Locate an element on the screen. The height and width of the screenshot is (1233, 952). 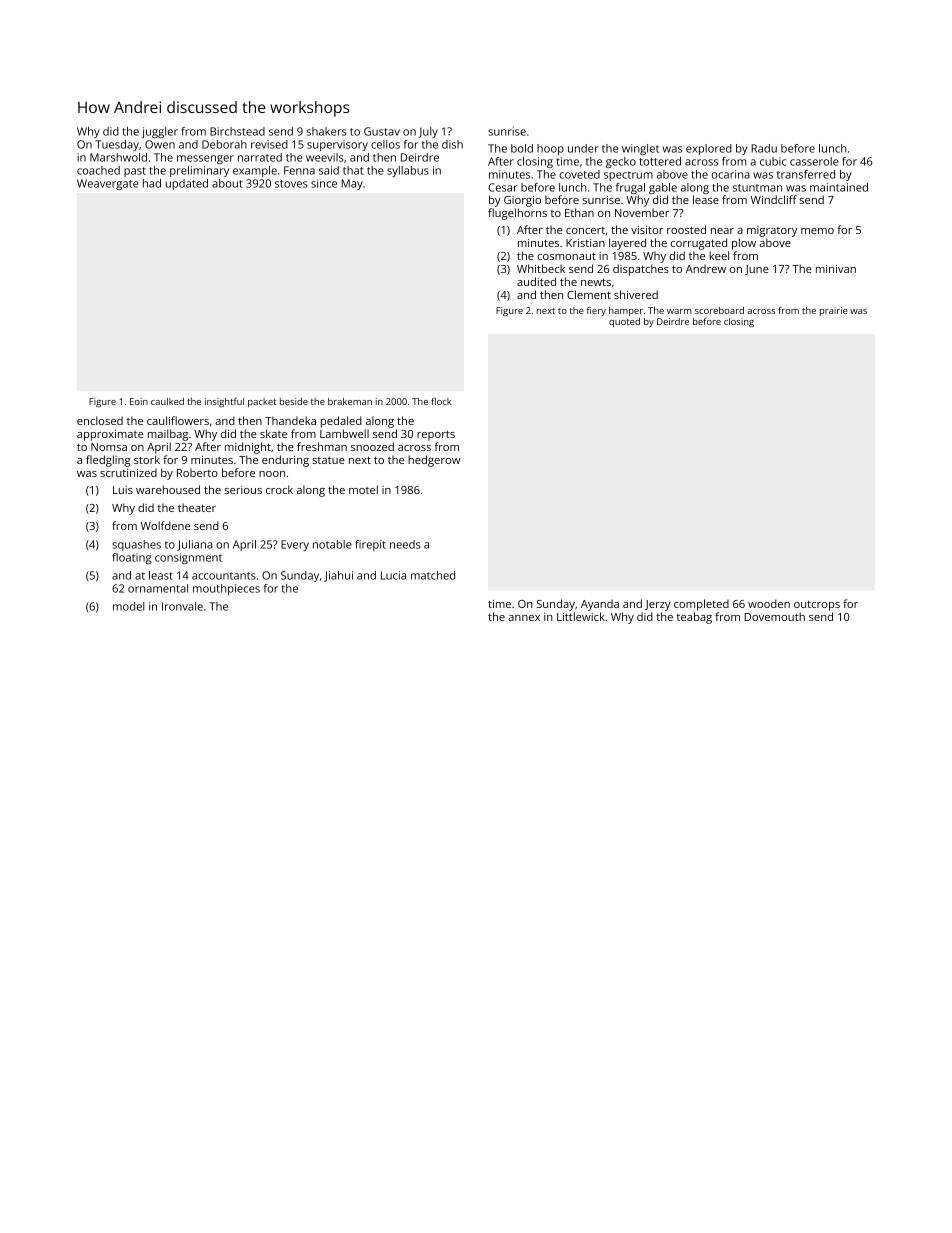
outcrops is located at coordinates (817, 606).
